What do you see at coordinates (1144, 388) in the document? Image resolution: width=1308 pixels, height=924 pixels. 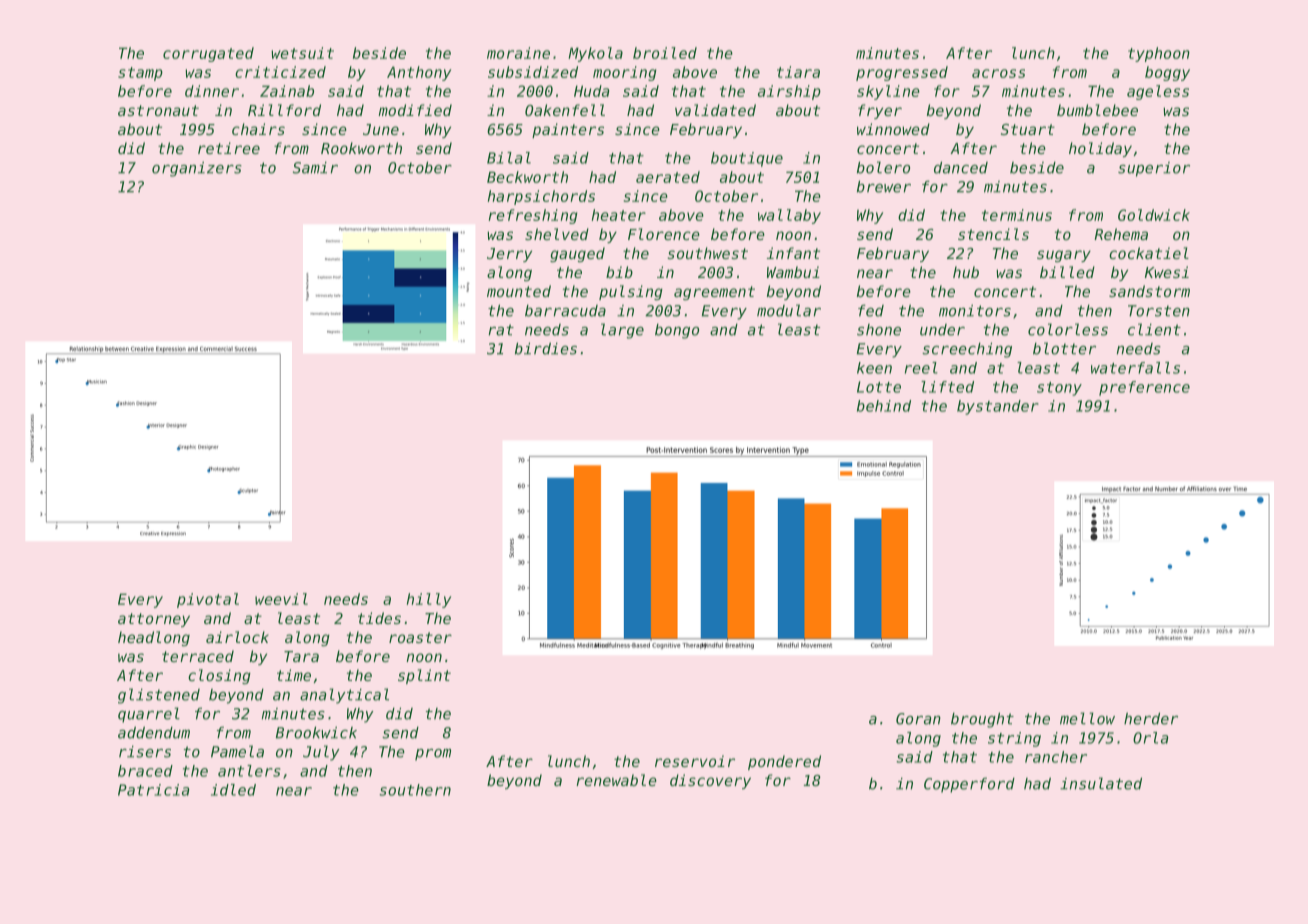 I see `preference` at bounding box center [1144, 388].
